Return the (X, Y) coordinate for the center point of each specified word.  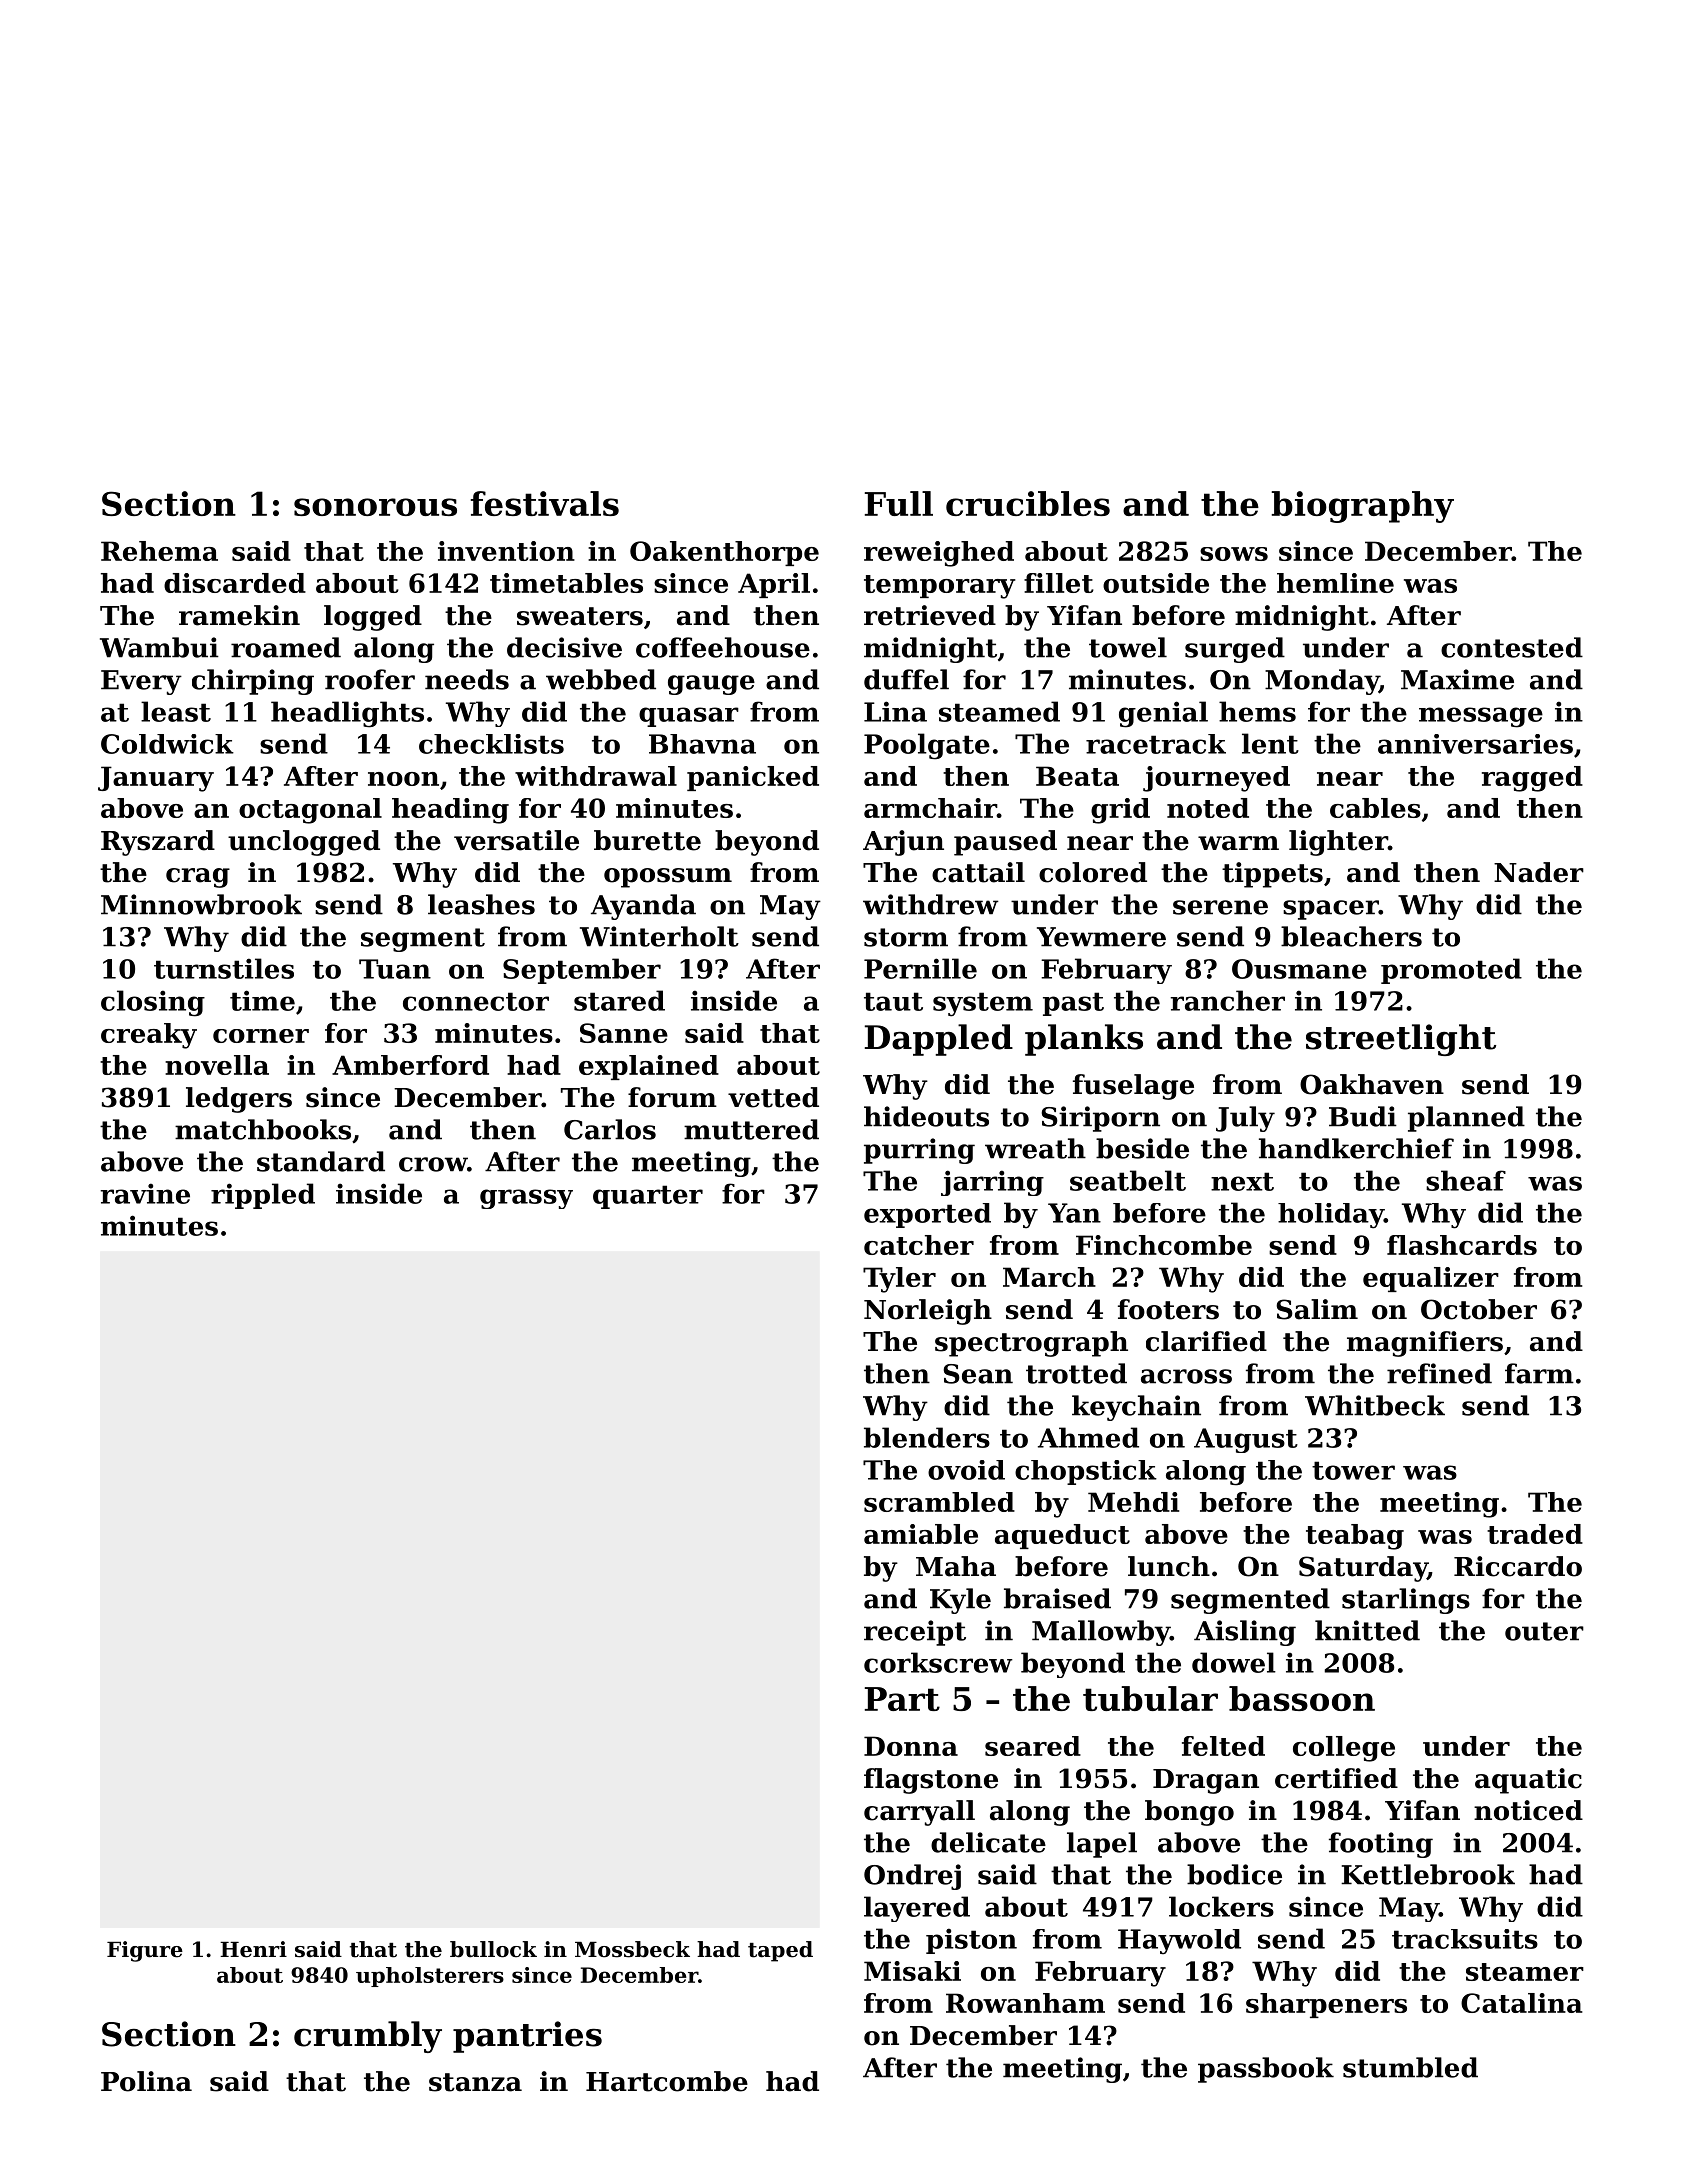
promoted (1451, 971)
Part (902, 1699)
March (1049, 1277)
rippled (263, 1196)
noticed (1528, 1810)
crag (198, 878)
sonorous (375, 507)
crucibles (1028, 503)
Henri (253, 1949)
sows (1234, 554)
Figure (145, 1951)
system (983, 1004)
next (1242, 1181)
